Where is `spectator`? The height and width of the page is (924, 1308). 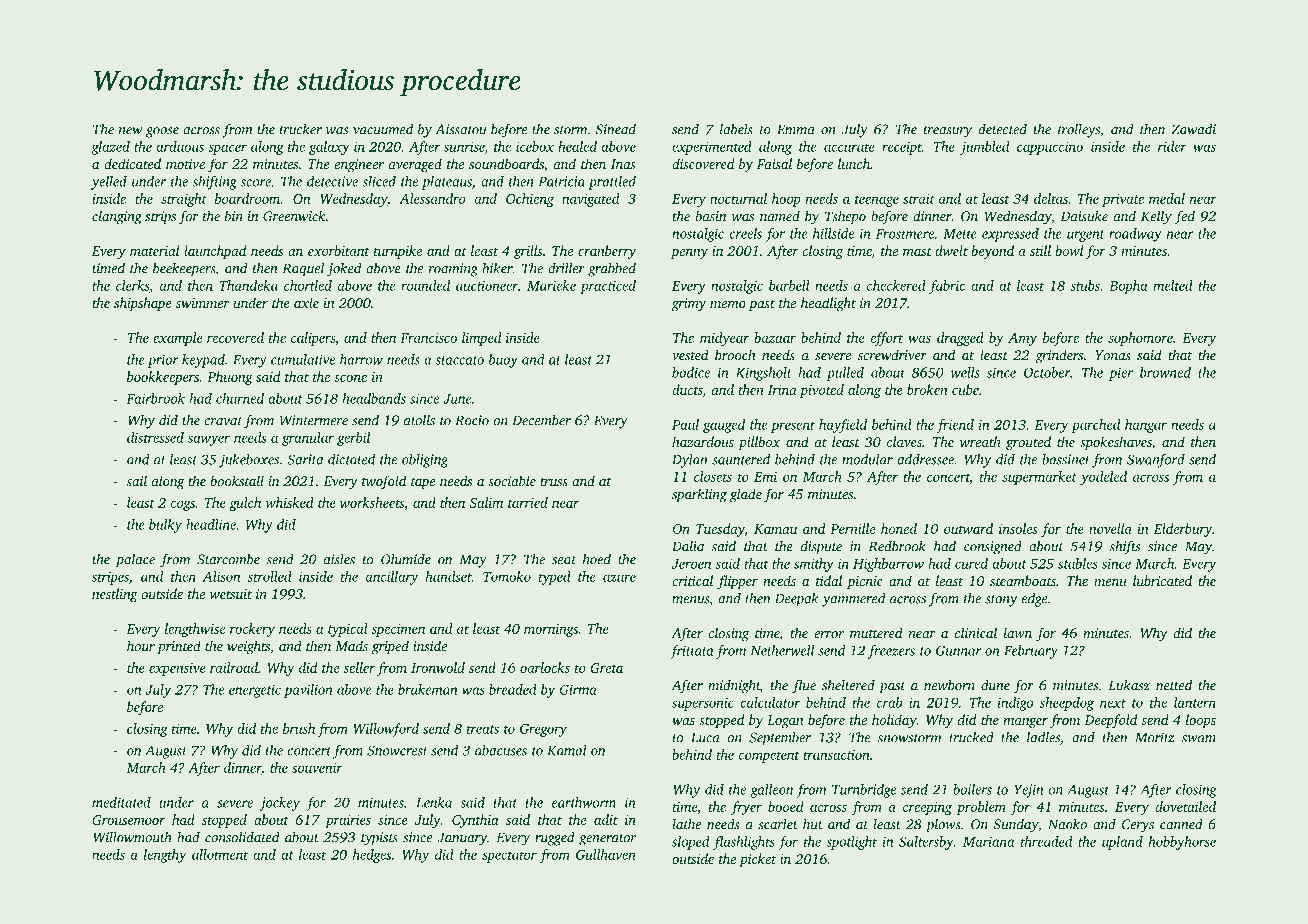
spectator is located at coordinates (509, 857).
